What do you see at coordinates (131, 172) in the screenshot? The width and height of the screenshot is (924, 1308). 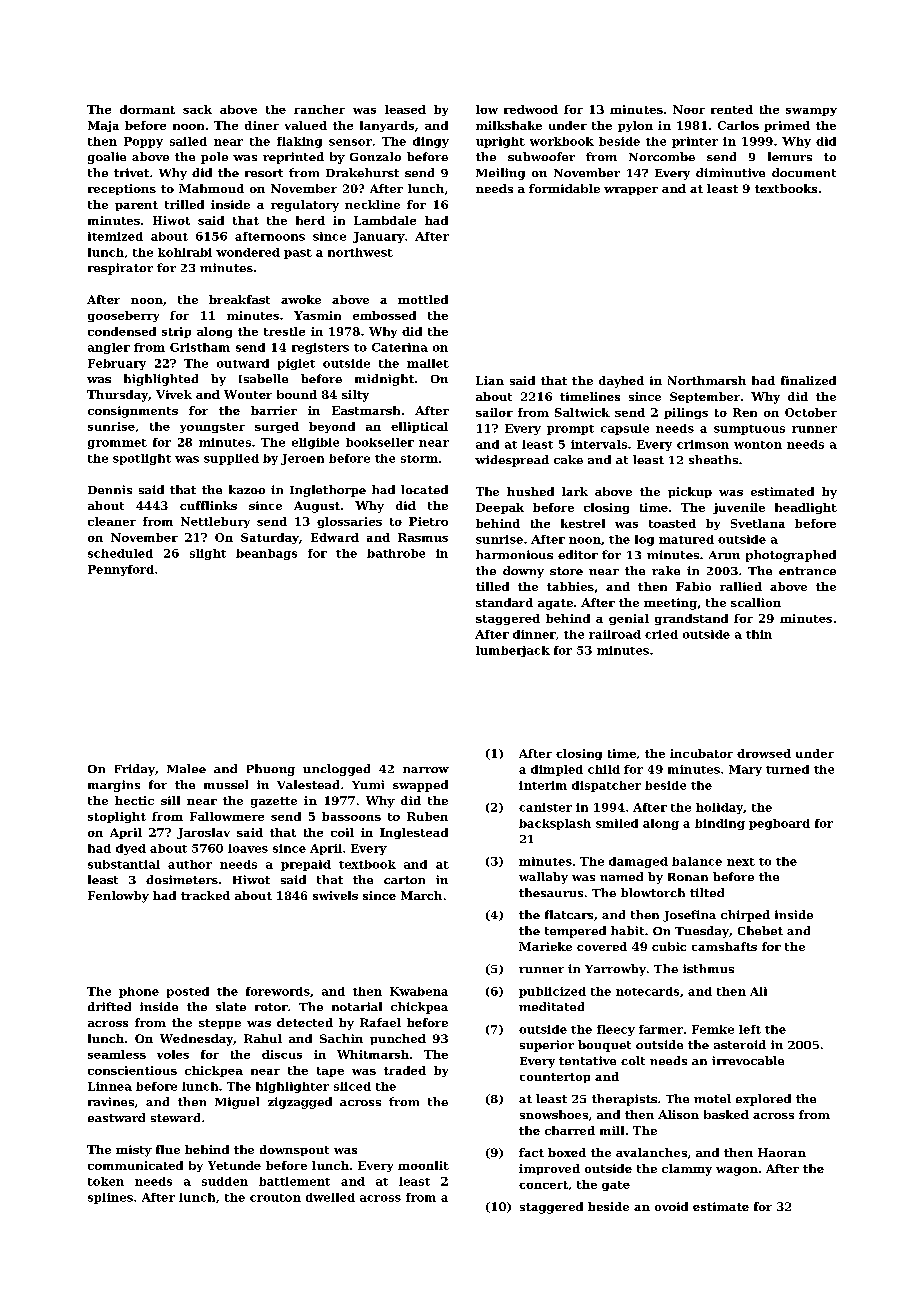 I see `trivet` at bounding box center [131, 172].
